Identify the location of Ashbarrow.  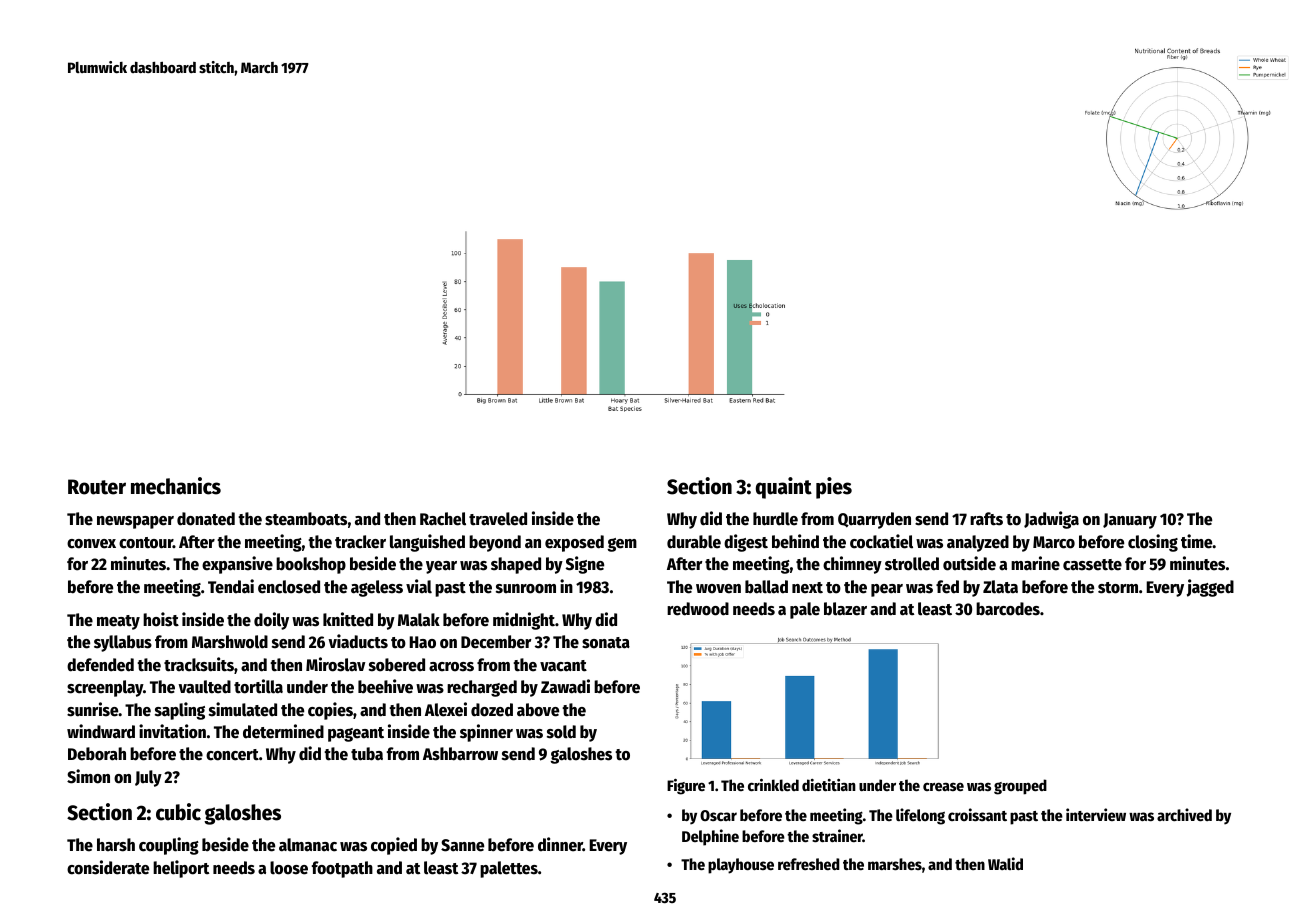
(460, 754).
